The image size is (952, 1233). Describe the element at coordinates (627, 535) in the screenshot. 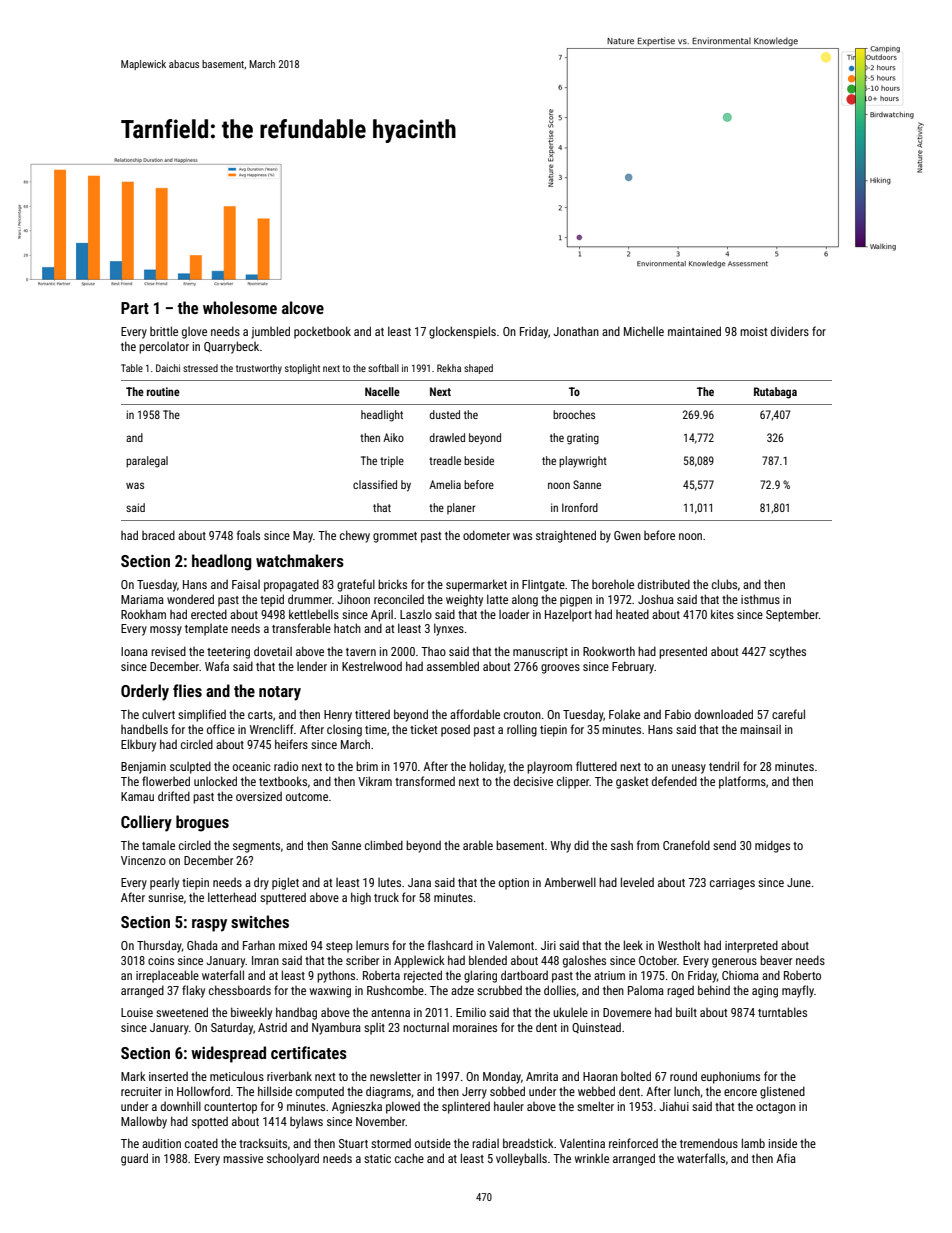

I see `Gwen` at that location.
